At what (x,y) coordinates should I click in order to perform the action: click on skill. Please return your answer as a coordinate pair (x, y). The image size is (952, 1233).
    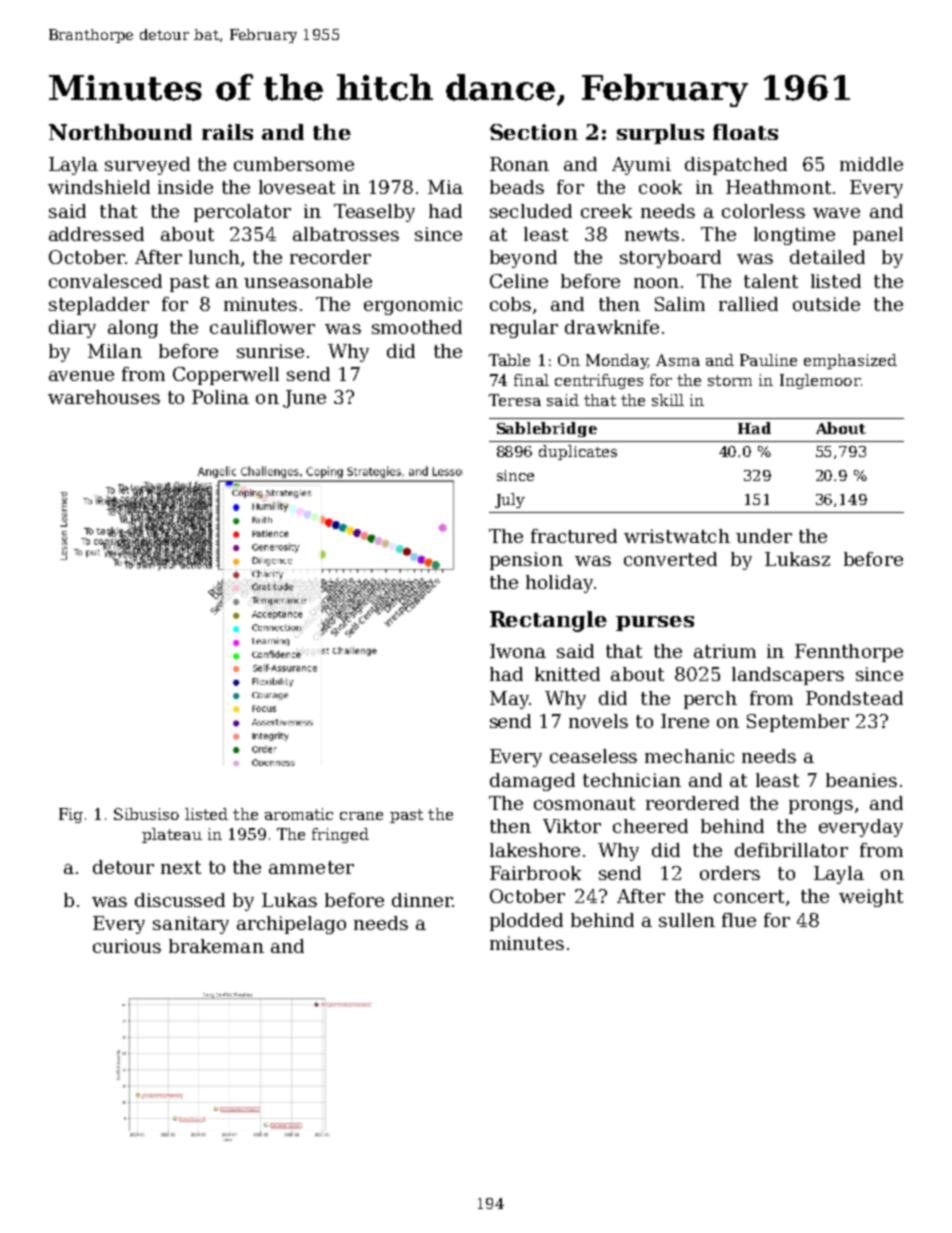
    Looking at the image, I should click on (668, 400).
